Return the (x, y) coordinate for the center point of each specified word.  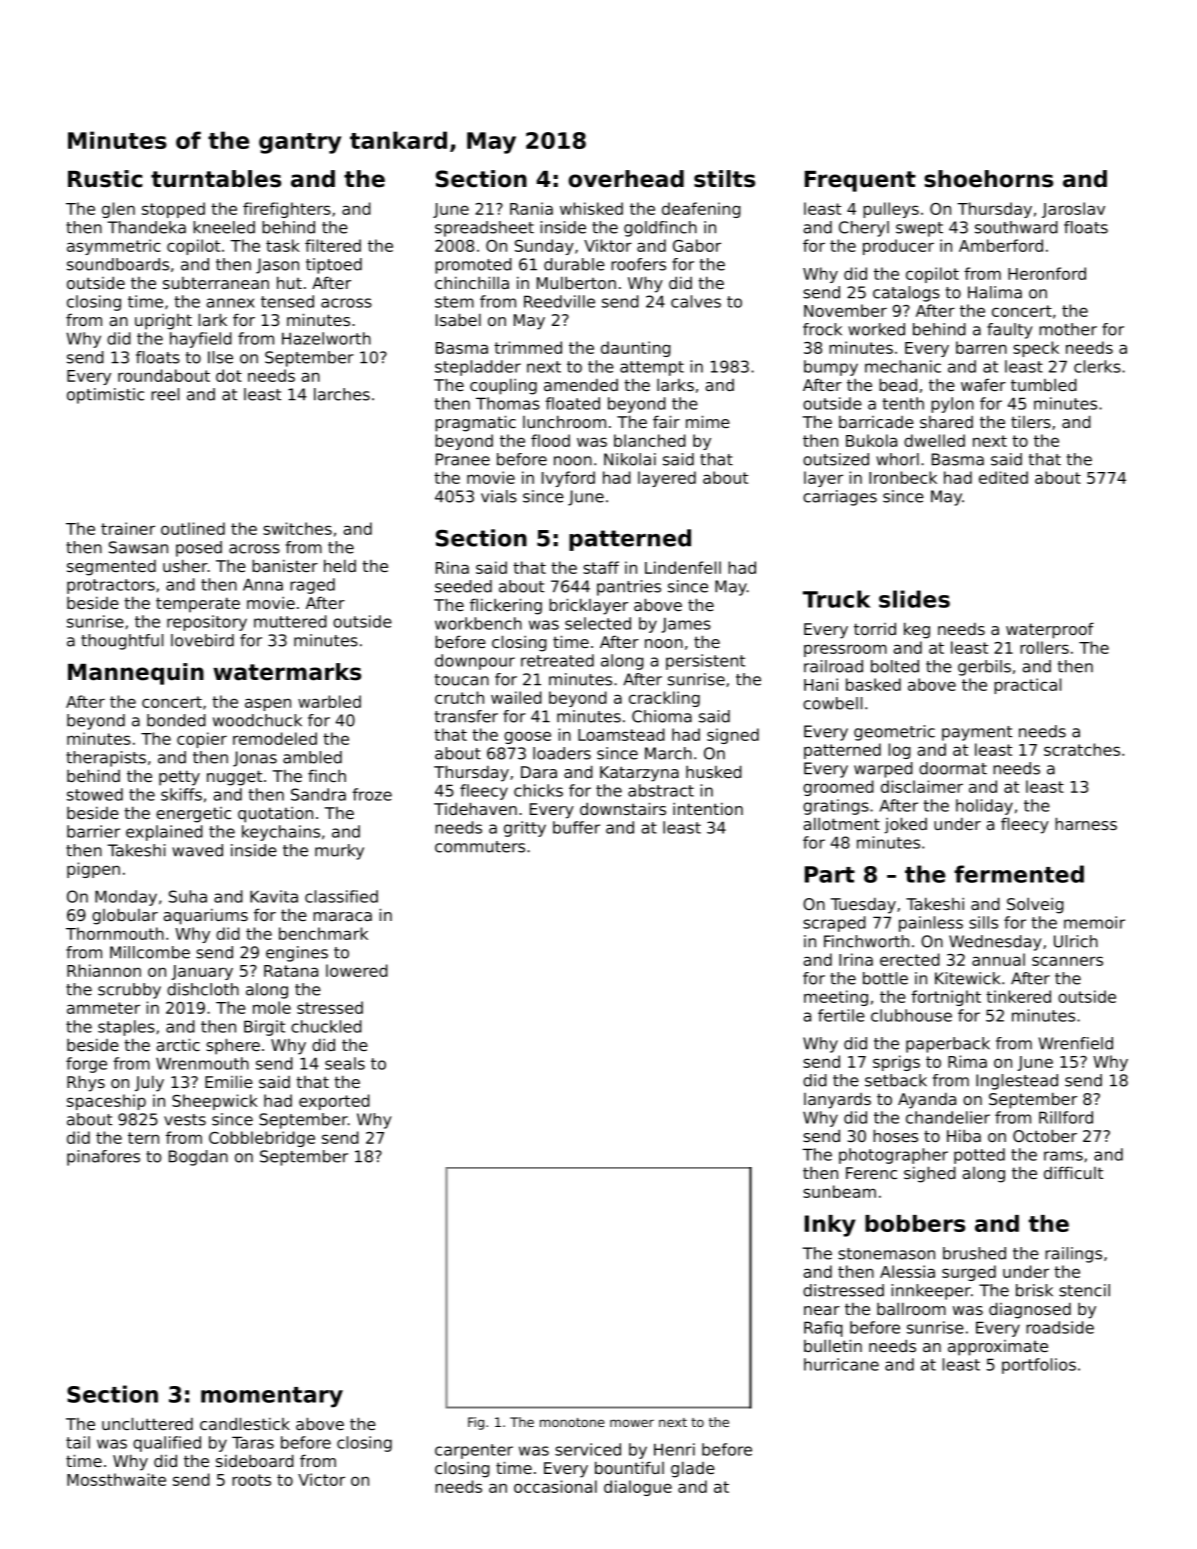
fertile (841, 1015)
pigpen (93, 870)
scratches (1082, 749)
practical (1027, 686)
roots (251, 1480)
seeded (463, 586)
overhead (626, 179)
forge (86, 1065)
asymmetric (114, 247)
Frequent (860, 181)
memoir (1094, 922)
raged (312, 586)
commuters (480, 847)
